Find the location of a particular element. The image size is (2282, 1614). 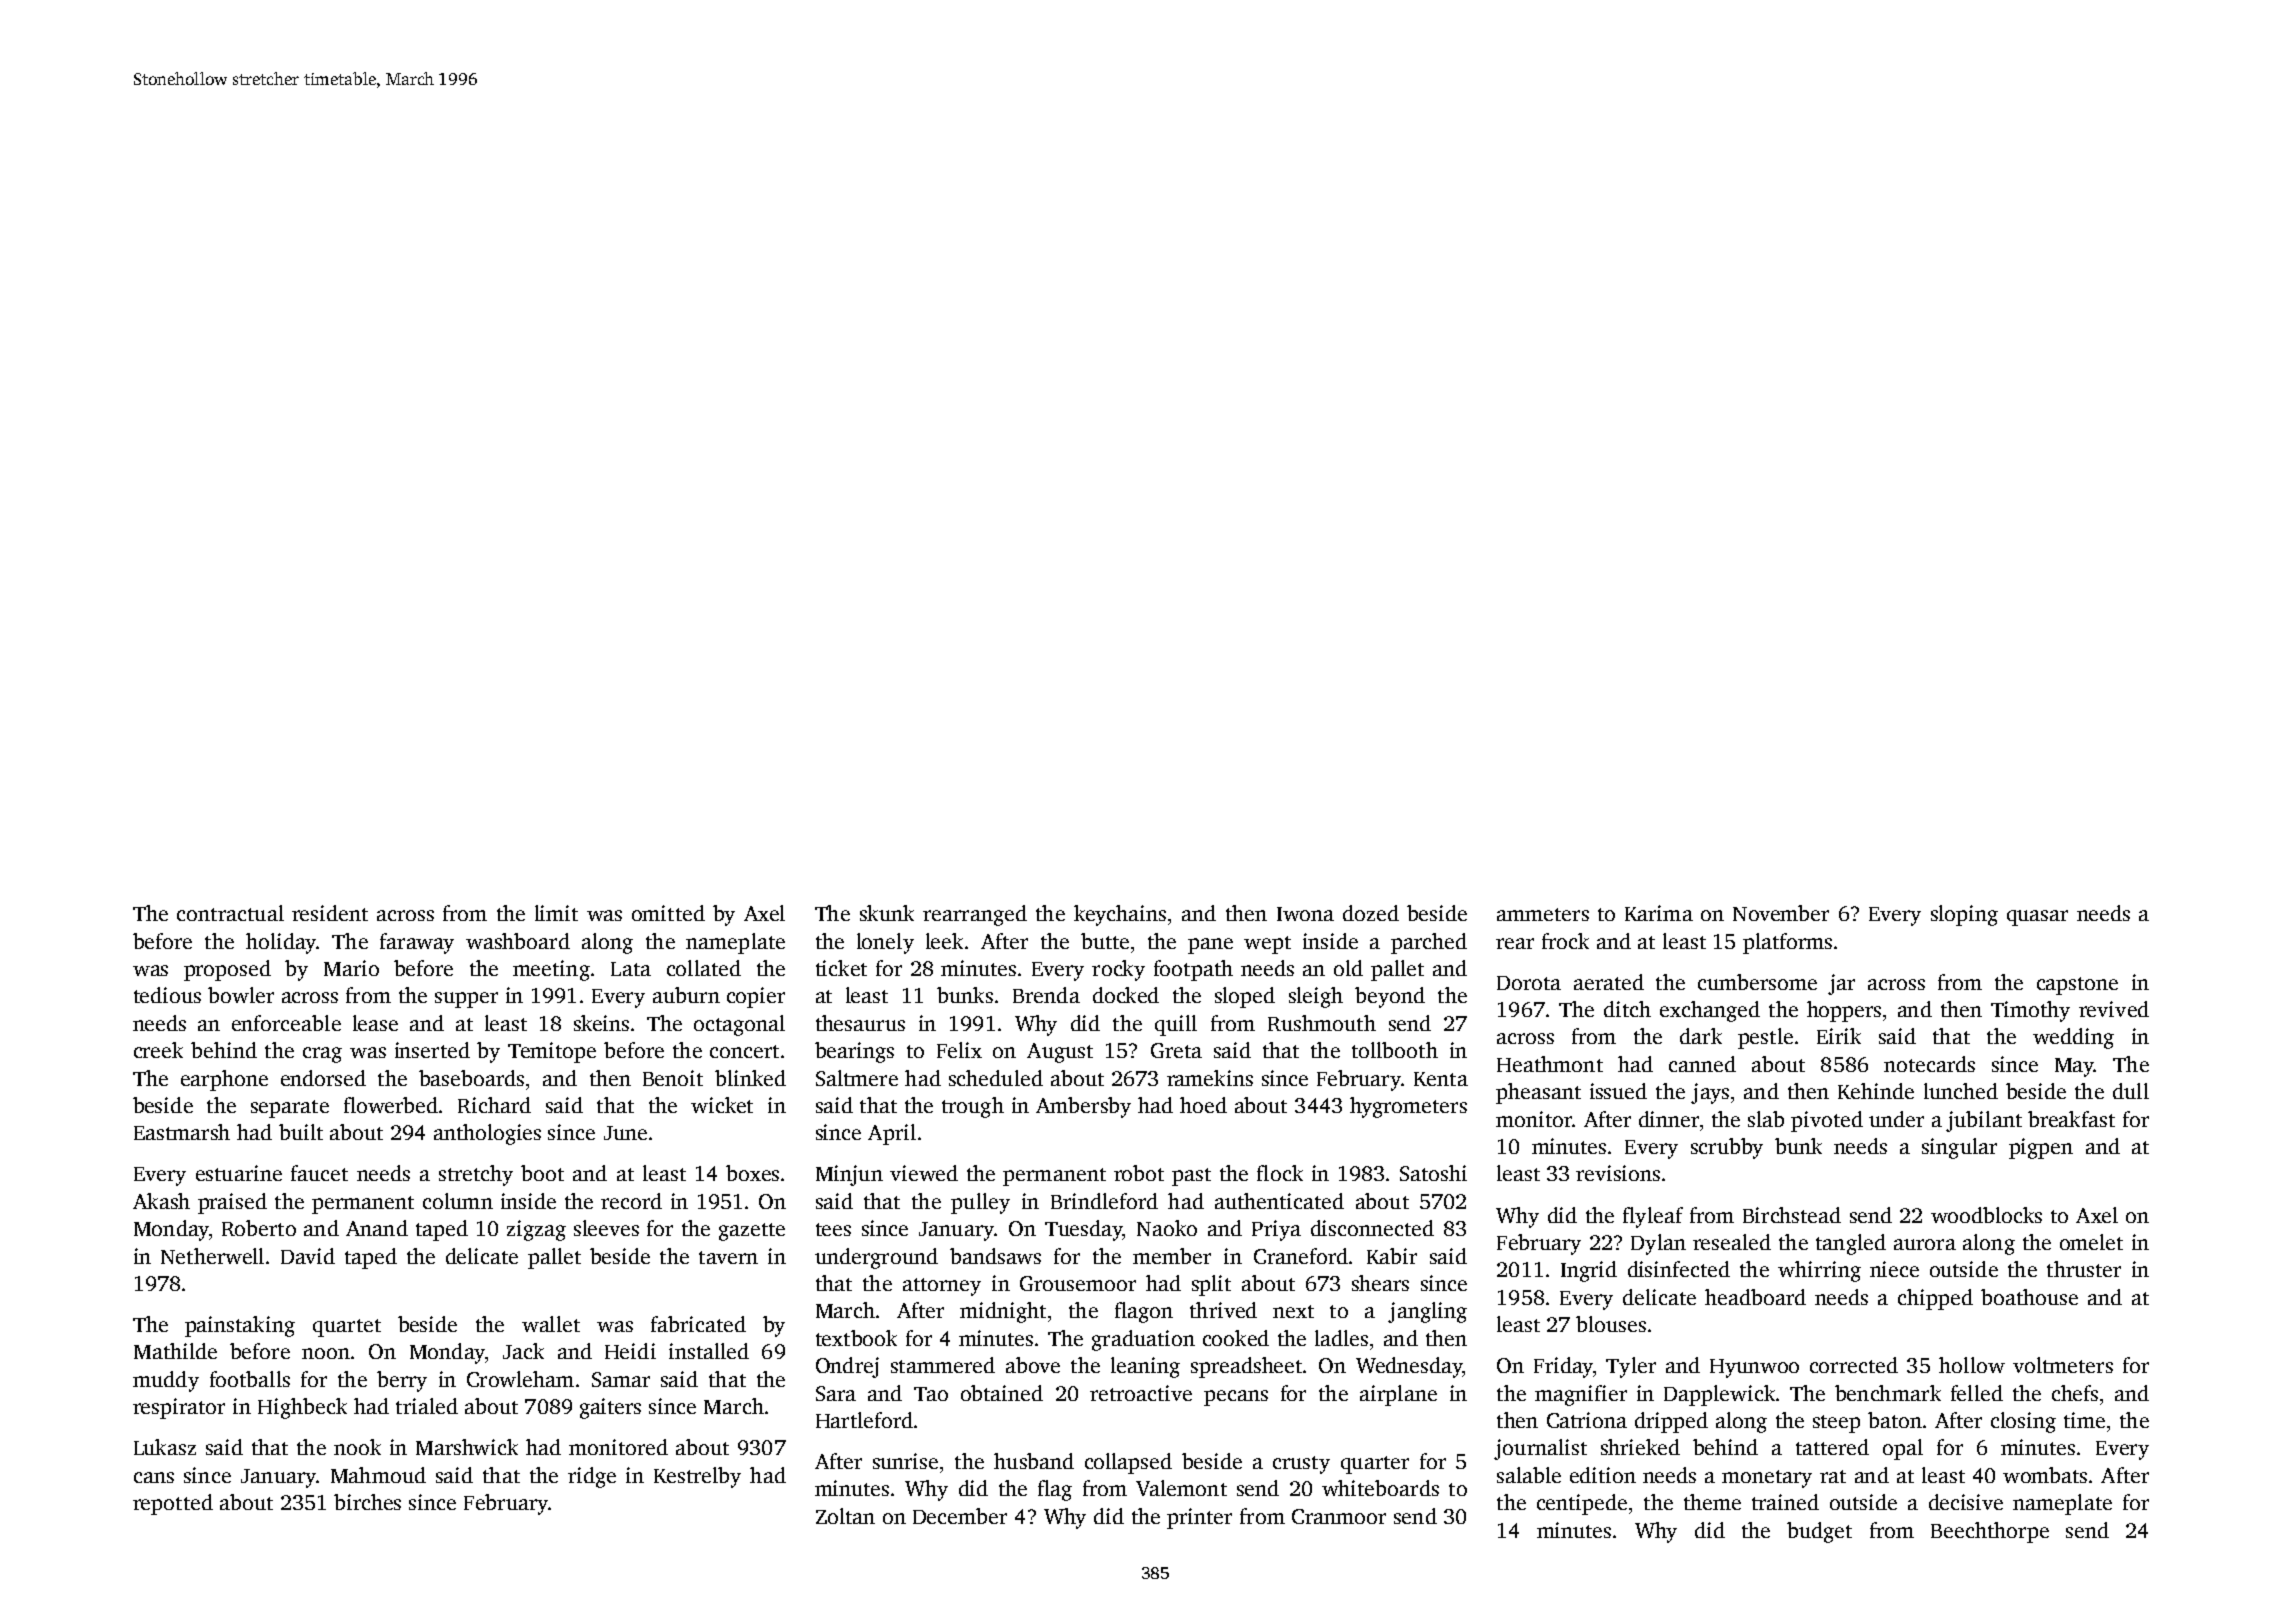

Akash is located at coordinates (161, 1201).
